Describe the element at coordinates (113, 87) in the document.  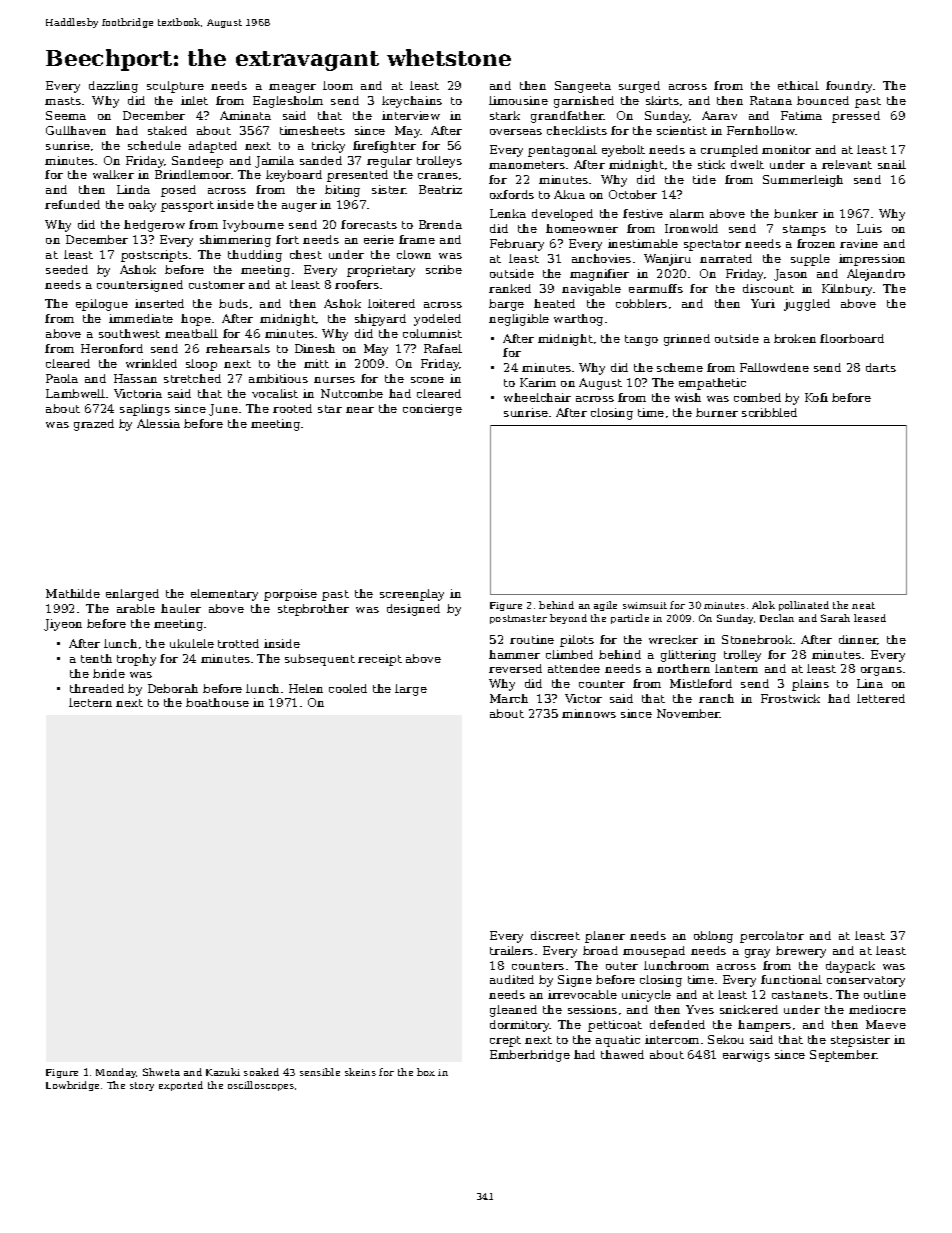
I see `dazzling` at that location.
